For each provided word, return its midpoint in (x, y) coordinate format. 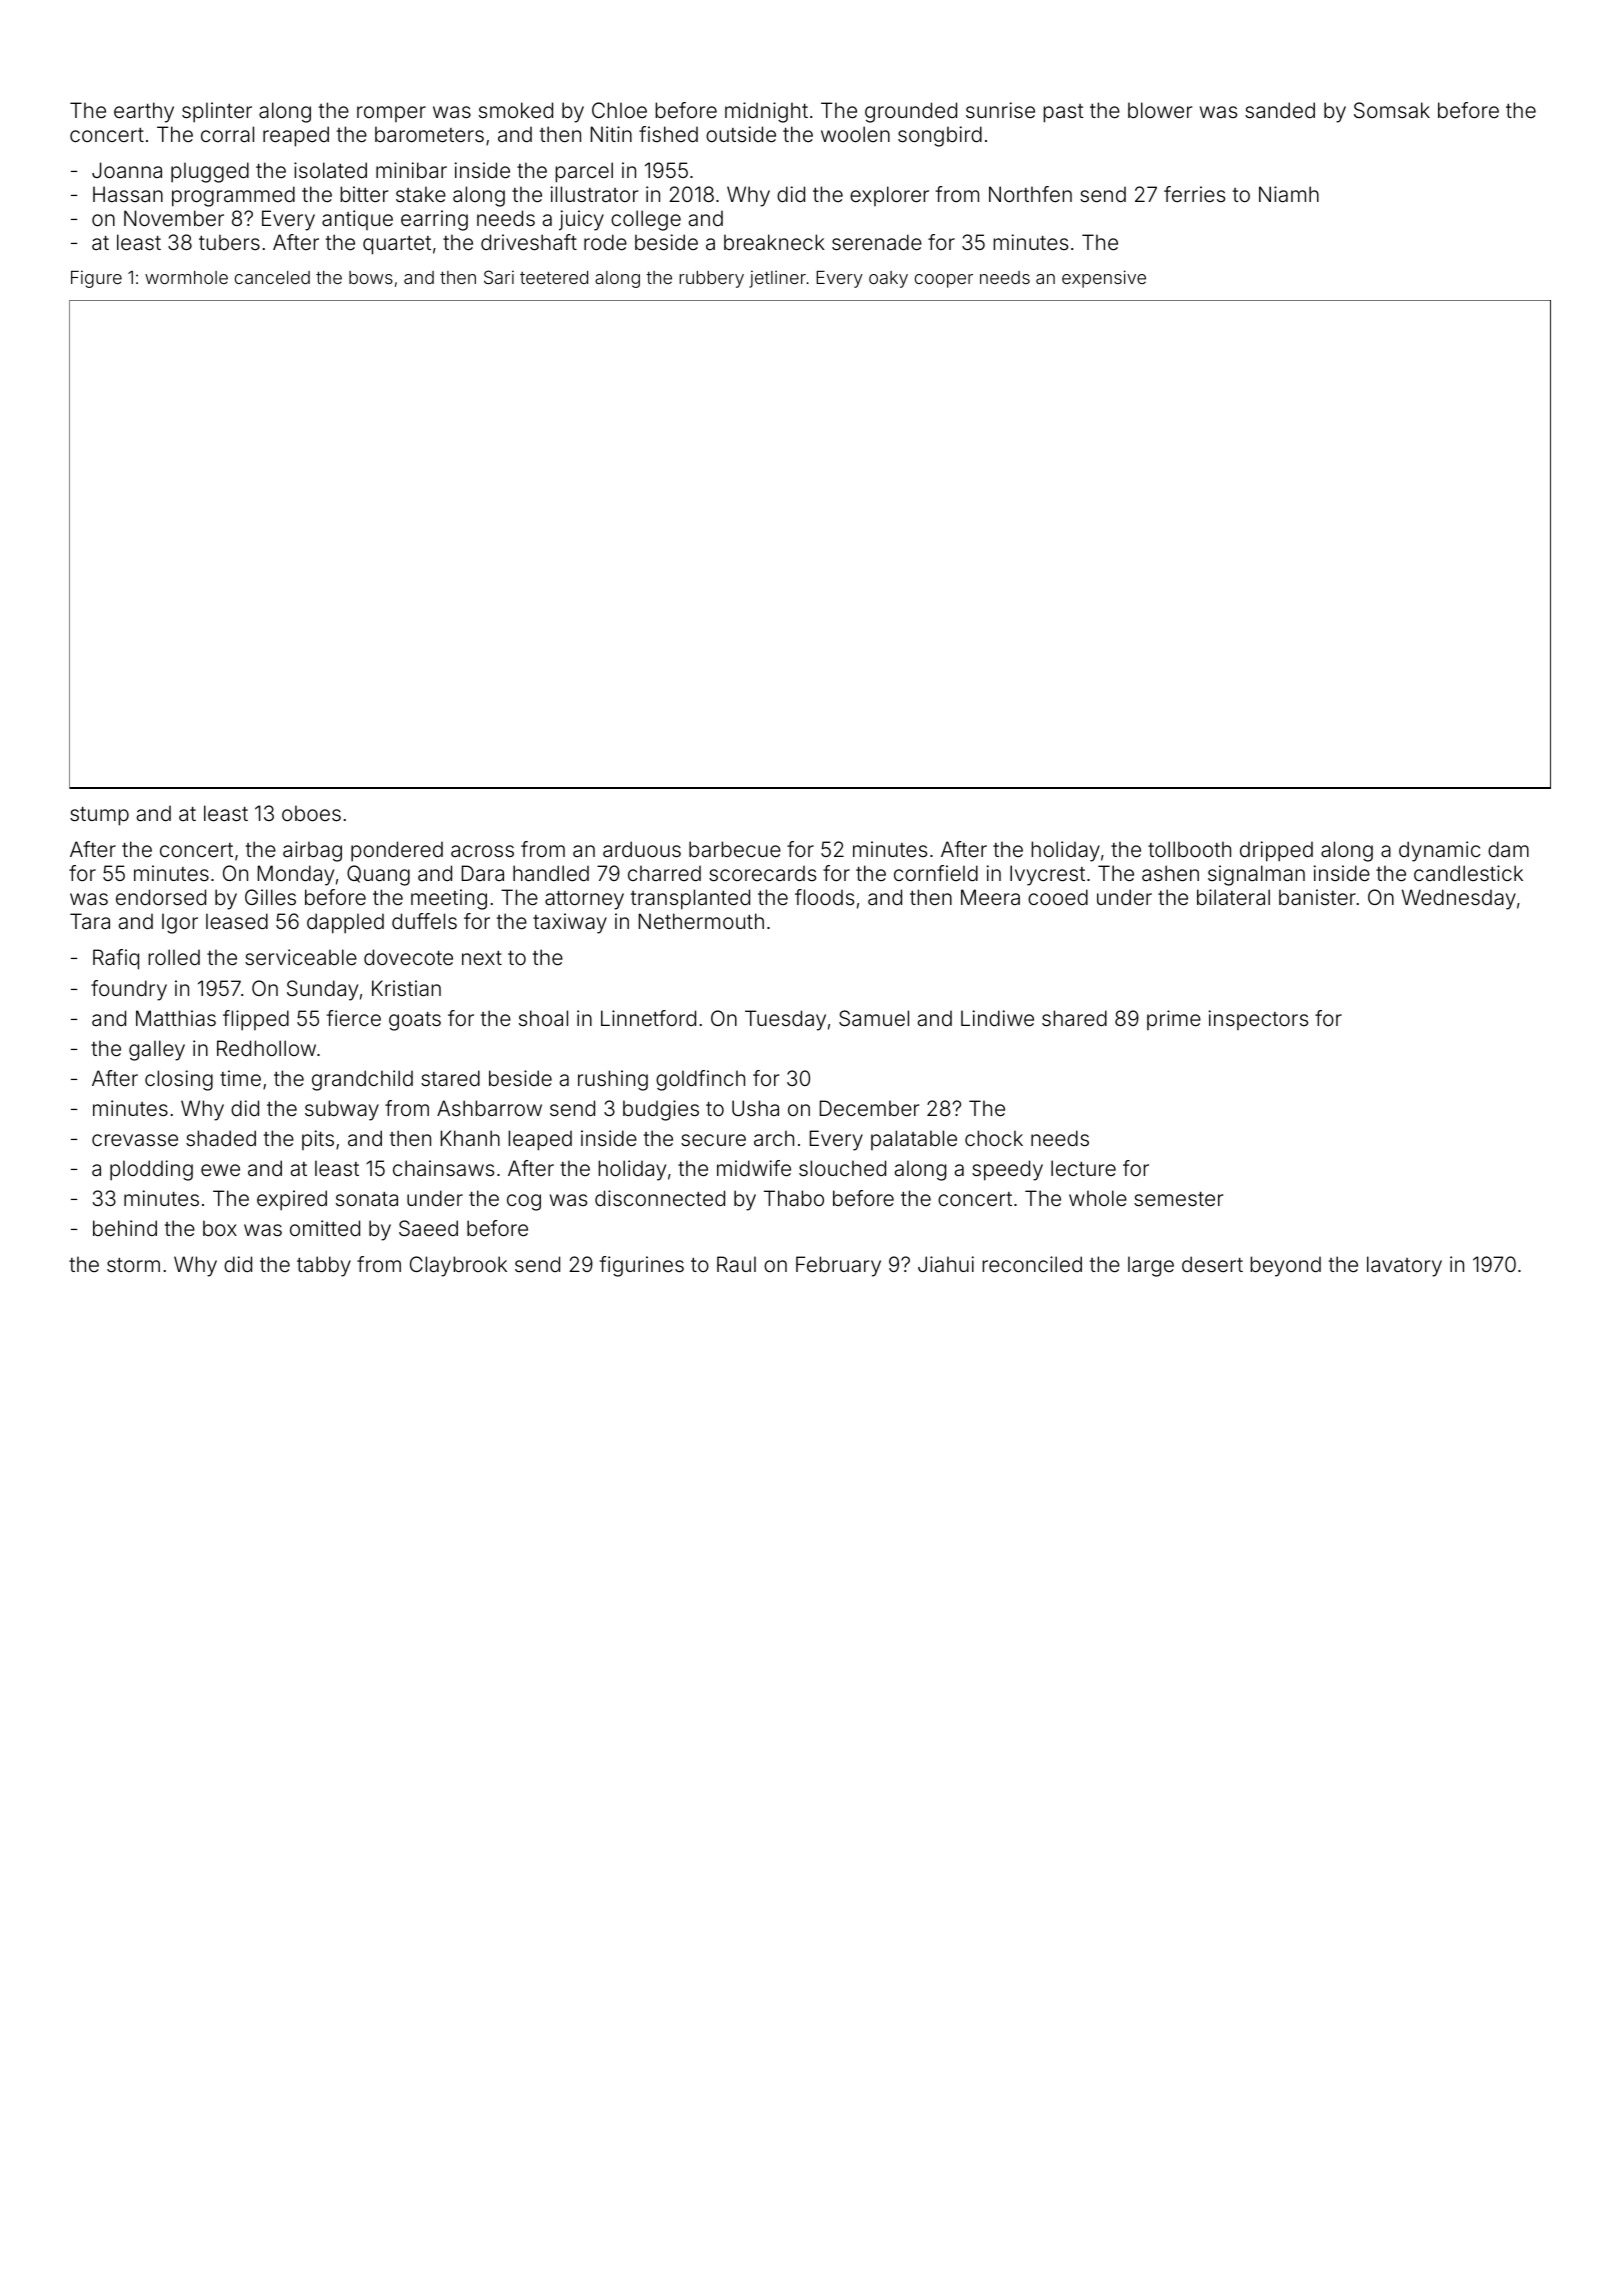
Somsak (1392, 110)
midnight (766, 112)
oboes (311, 813)
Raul (736, 1264)
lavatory (1404, 1266)
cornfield (936, 873)
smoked (516, 110)
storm (133, 1264)
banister (1317, 897)
